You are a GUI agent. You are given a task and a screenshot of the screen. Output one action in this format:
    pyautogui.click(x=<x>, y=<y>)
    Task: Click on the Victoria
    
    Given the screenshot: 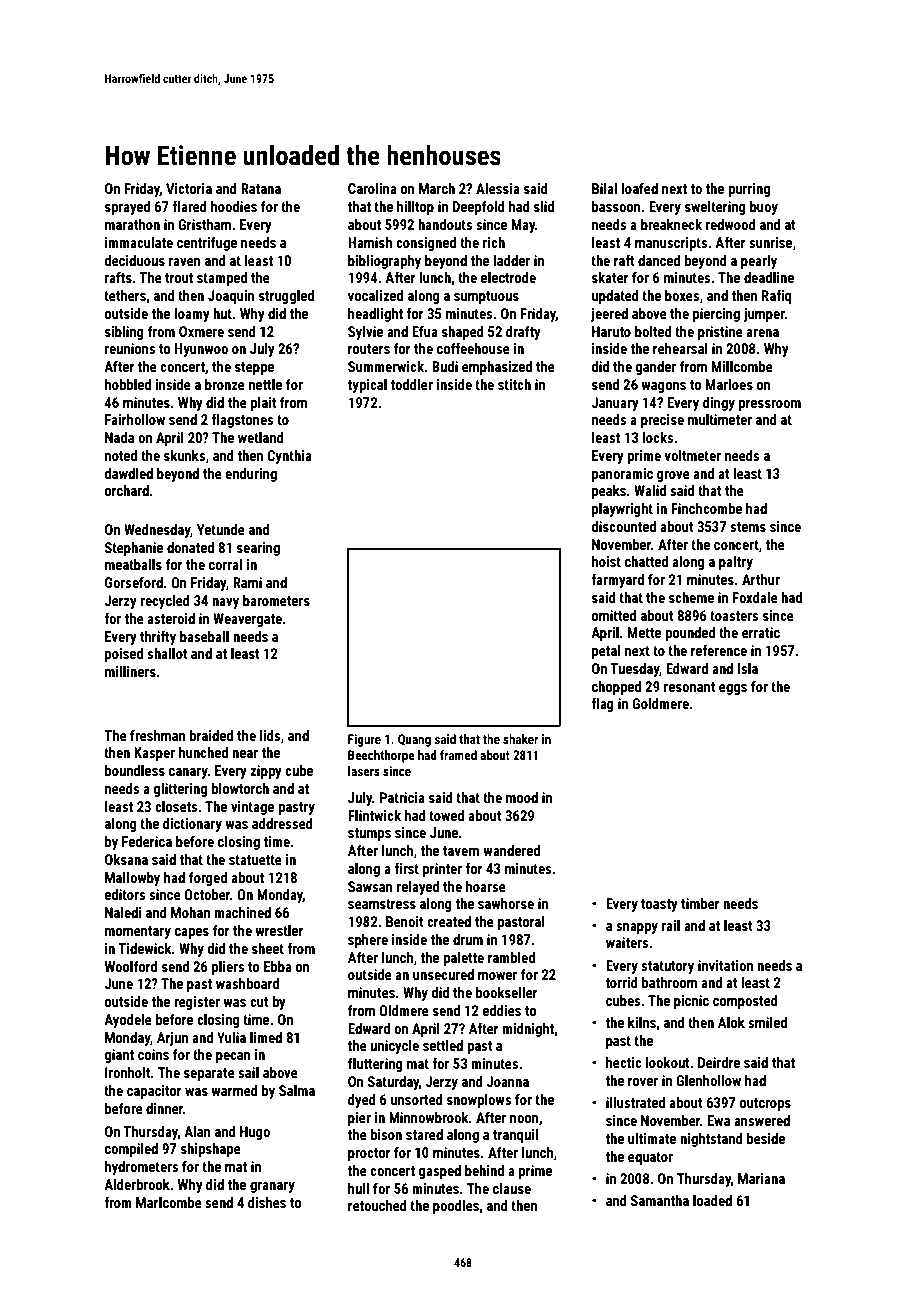 What is the action you would take?
    pyautogui.click(x=189, y=188)
